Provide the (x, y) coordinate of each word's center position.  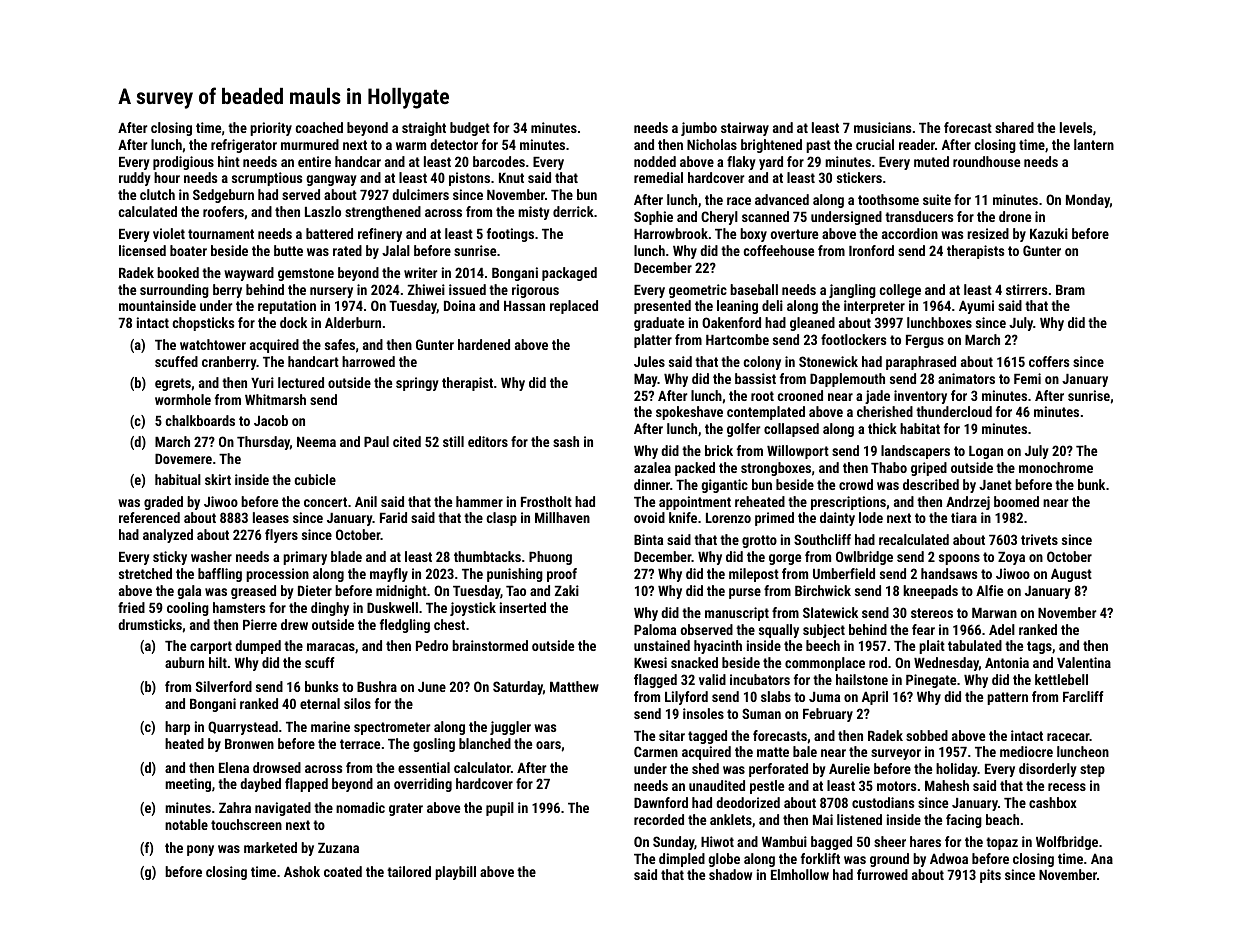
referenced (149, 517)
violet (169, 233)
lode (871, 517)
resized (988, 233)
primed (774, 519)
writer (420, 272)
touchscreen (246, 824)
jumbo (699, 129)
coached (319, 127)
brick (719, 450)
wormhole (183, 399)
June (432, 687)
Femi (1027, 378)
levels (1076, 127)
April (875, 698)
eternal (320, 703)
